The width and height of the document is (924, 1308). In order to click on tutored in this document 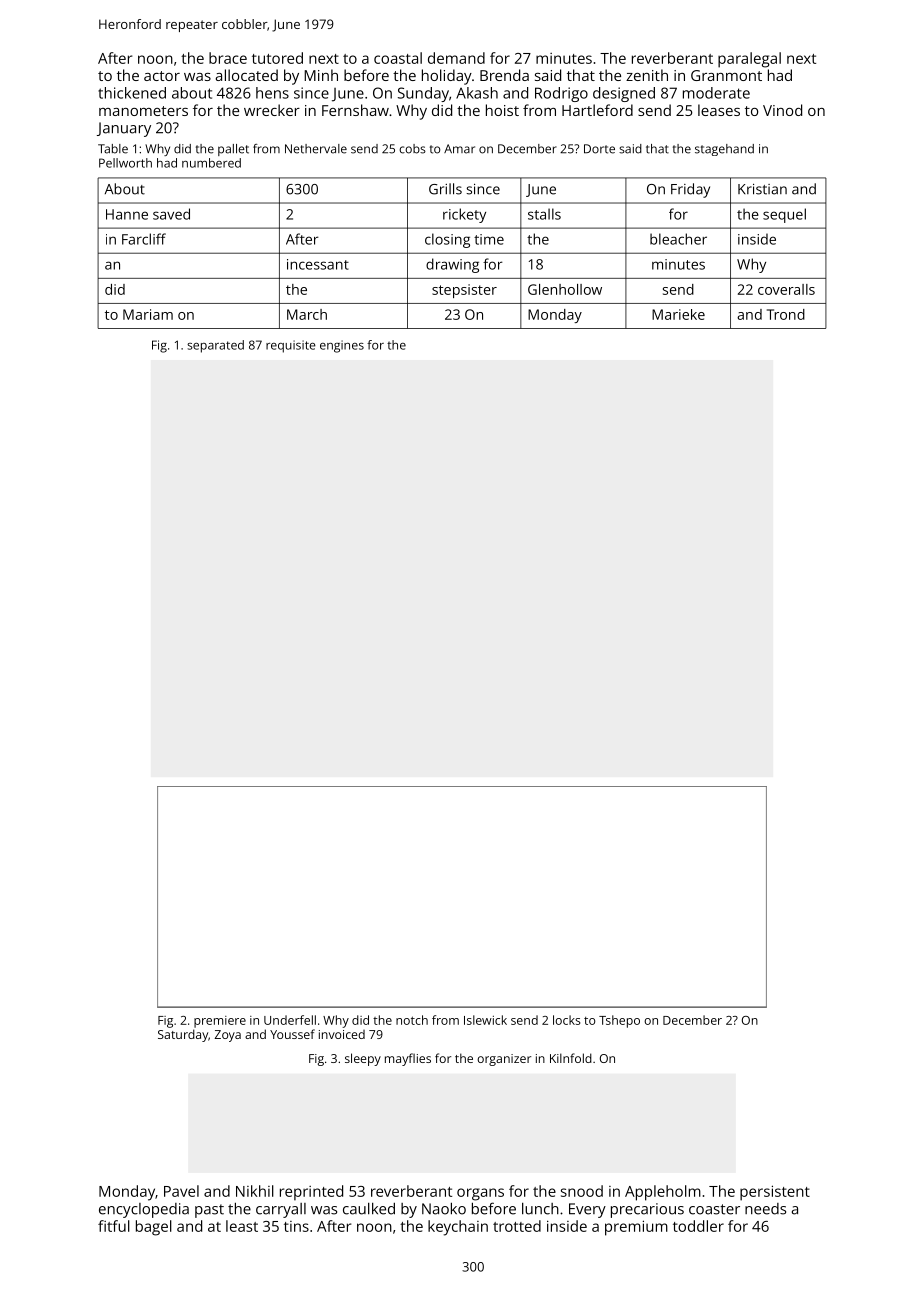, I will do `click(277, 58)`.
